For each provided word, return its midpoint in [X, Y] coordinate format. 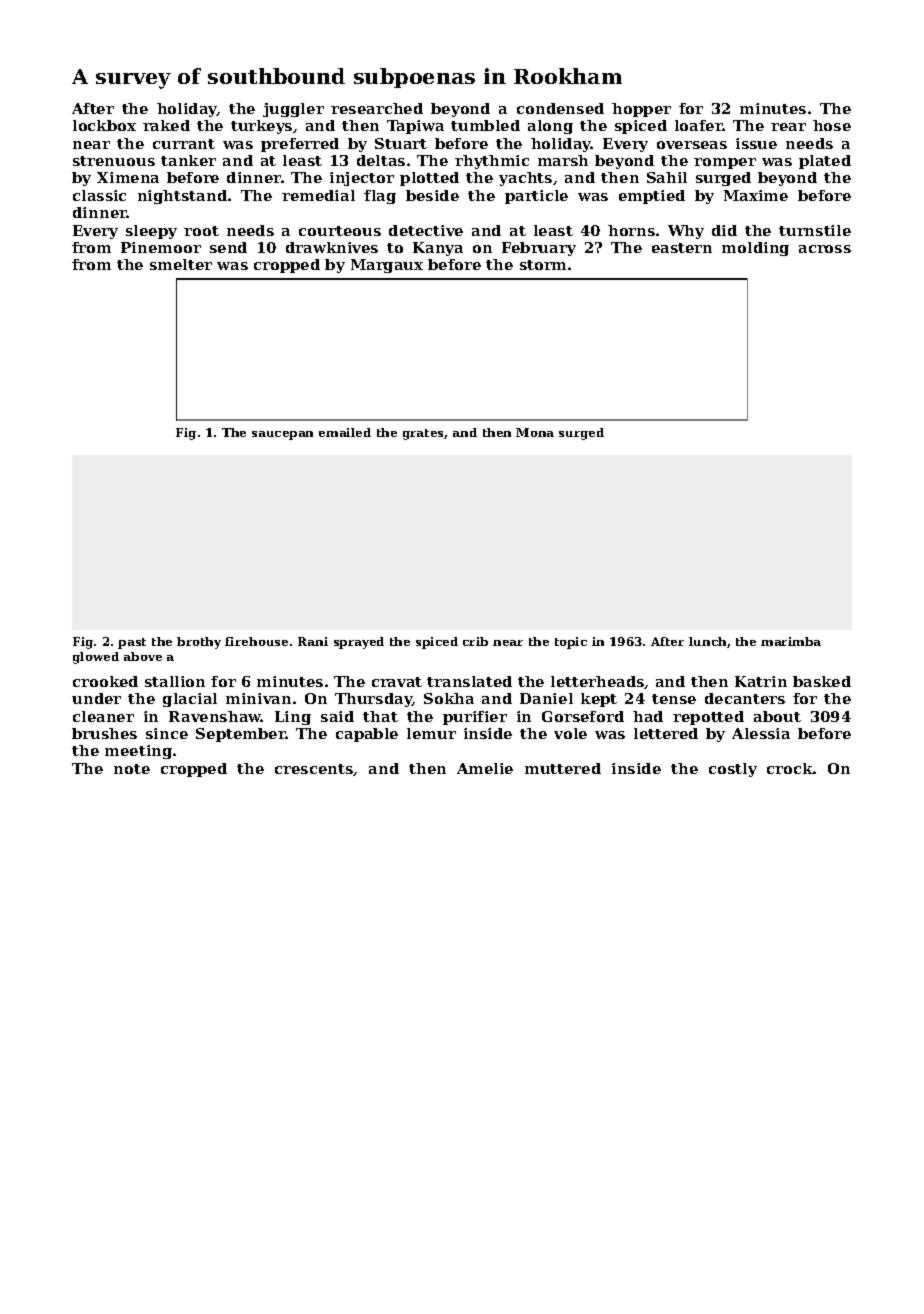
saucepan [282, 435]
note [132, 769]
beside [432, 195]
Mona [535, 432]
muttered [563, 768]
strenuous [114, 161]
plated [825, 162]
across [825, 249]
